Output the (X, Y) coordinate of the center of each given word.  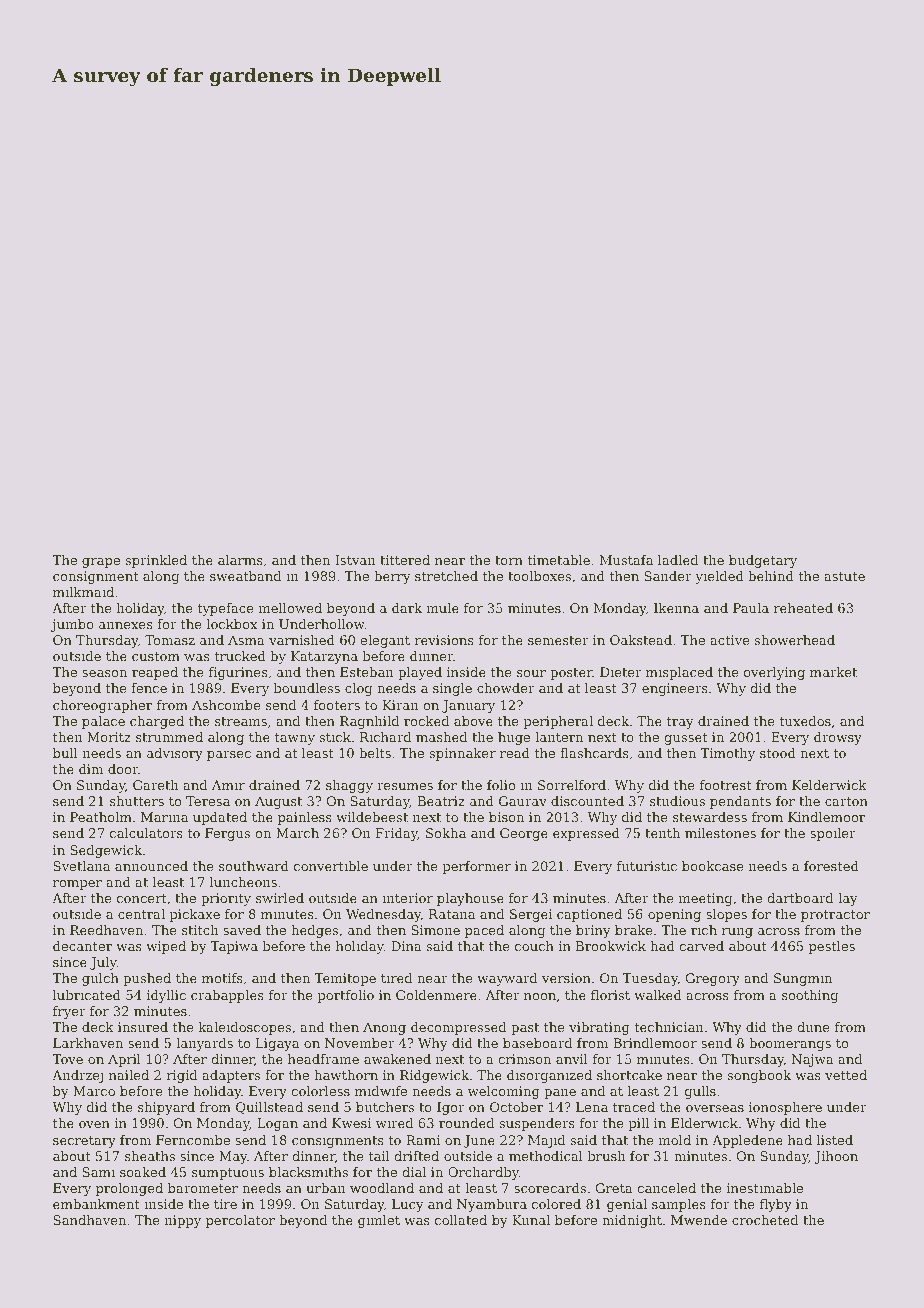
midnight (632, 1221)
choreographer (102, 706)
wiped (166, 947)
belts (375, 753)
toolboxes (539, 576)
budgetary (763, 561)
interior (407, 898)
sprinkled (156, 561)
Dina (406, 946)
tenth (662, 833)
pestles (832, 947)
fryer (69, 1012)
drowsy (838, 738)
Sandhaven (89, 1220)
